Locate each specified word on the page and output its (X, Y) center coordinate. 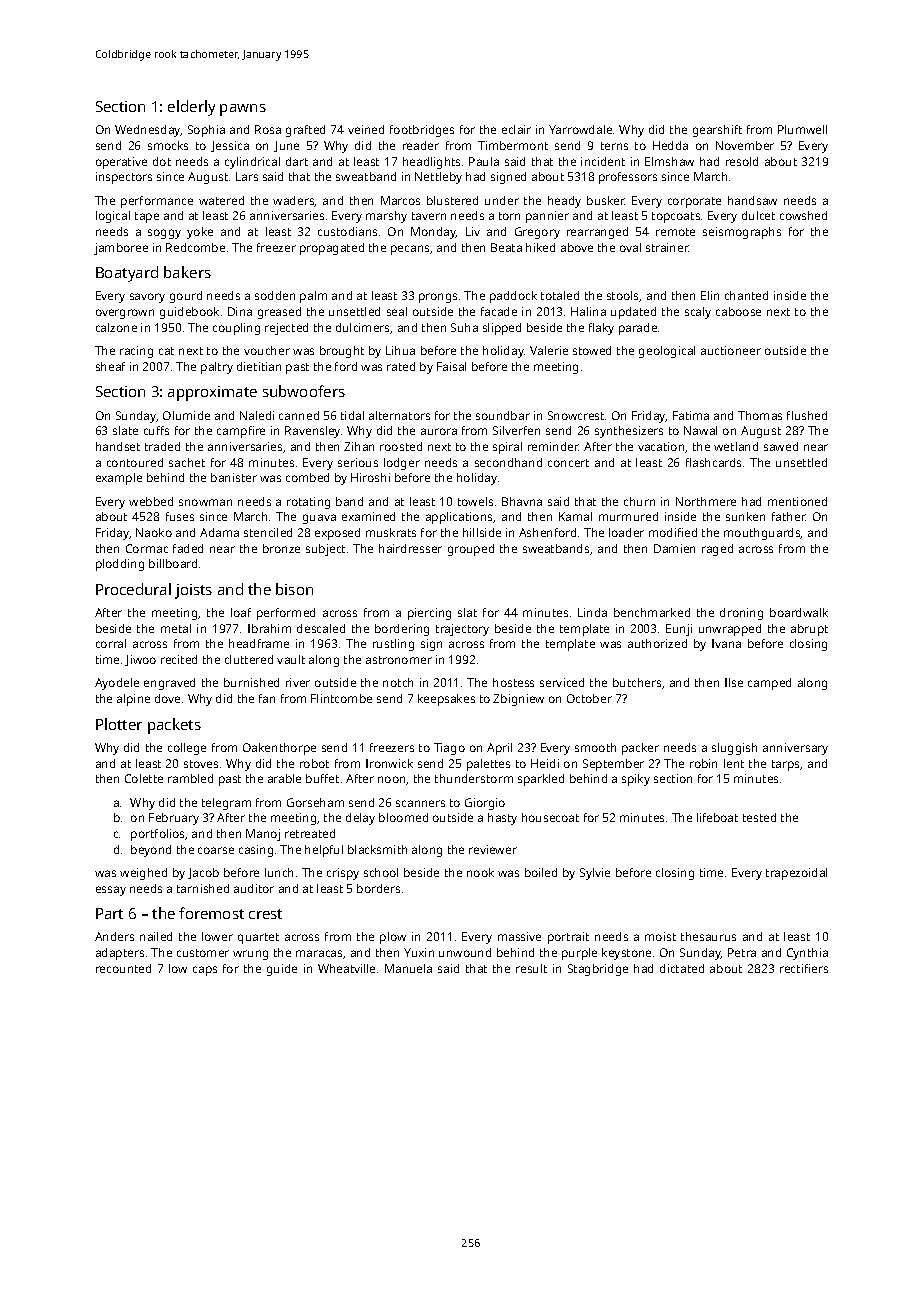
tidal (352, 415)
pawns (243, 110)
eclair (516, 129)
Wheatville (346, 968)
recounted (123, 968)
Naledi (257, 415)
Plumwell (802, 129)
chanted (746, 295)
